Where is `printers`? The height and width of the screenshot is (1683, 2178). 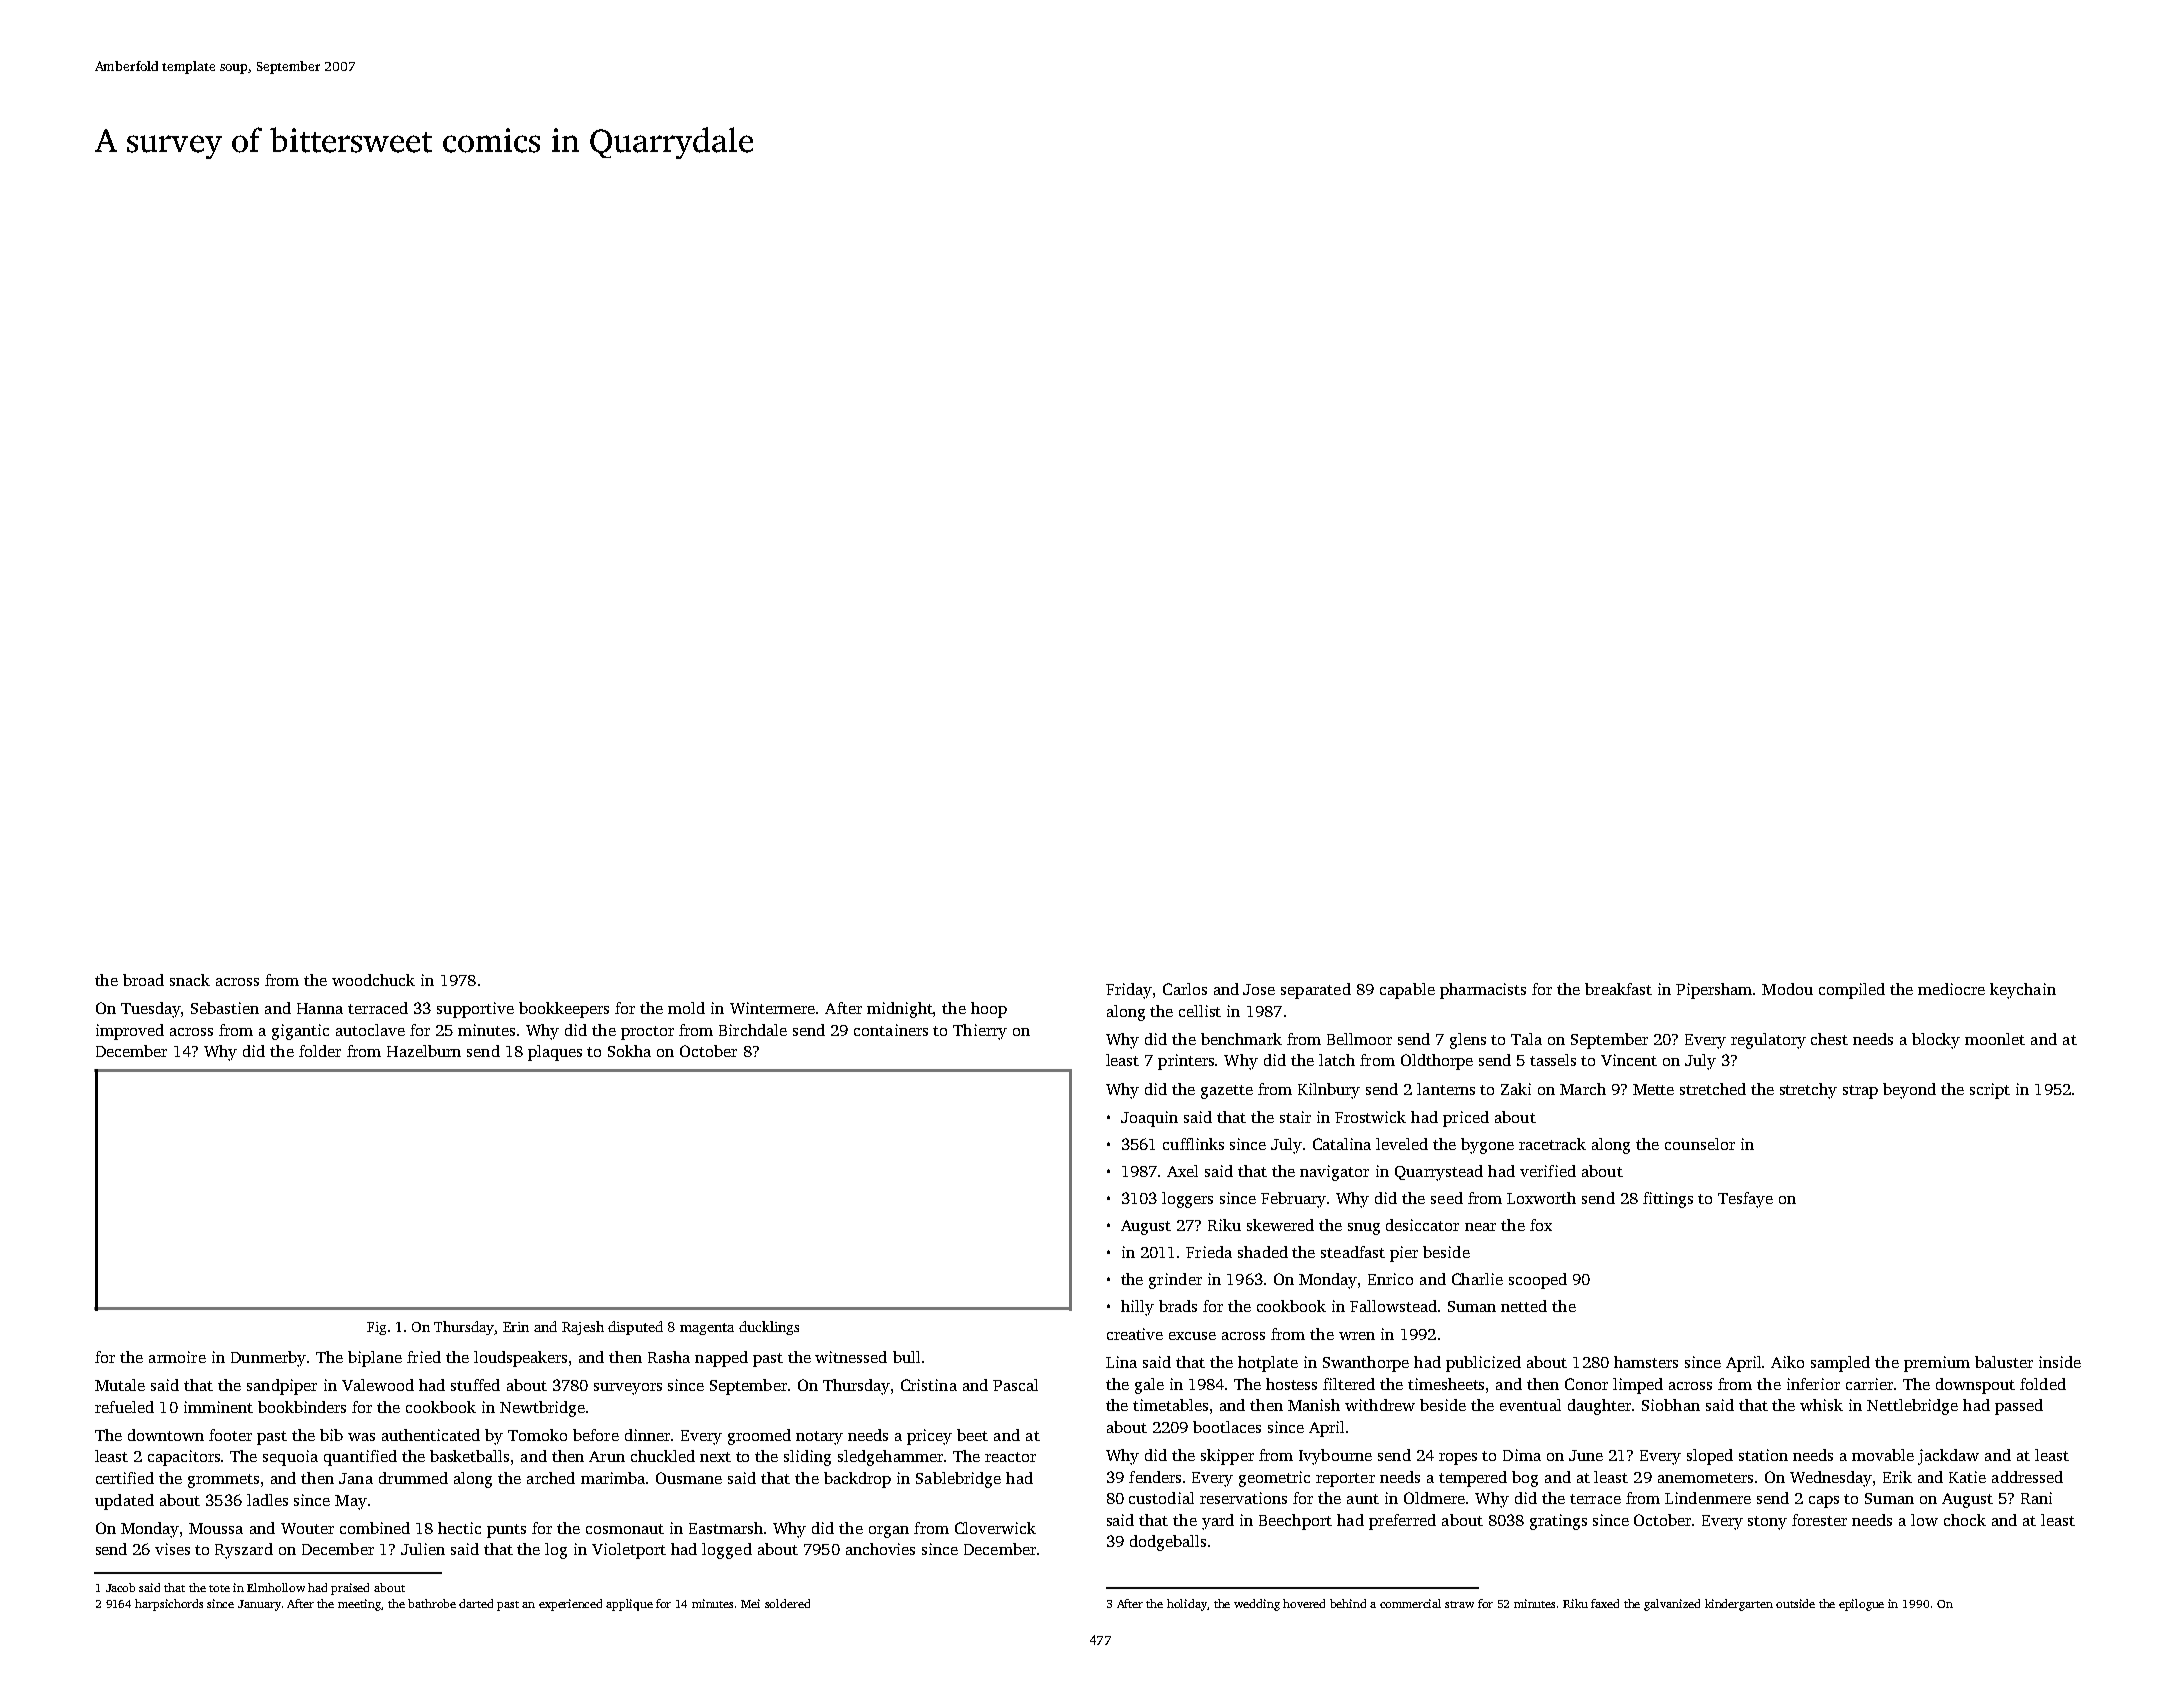
printers is located at coordinates (1186, 1062).
